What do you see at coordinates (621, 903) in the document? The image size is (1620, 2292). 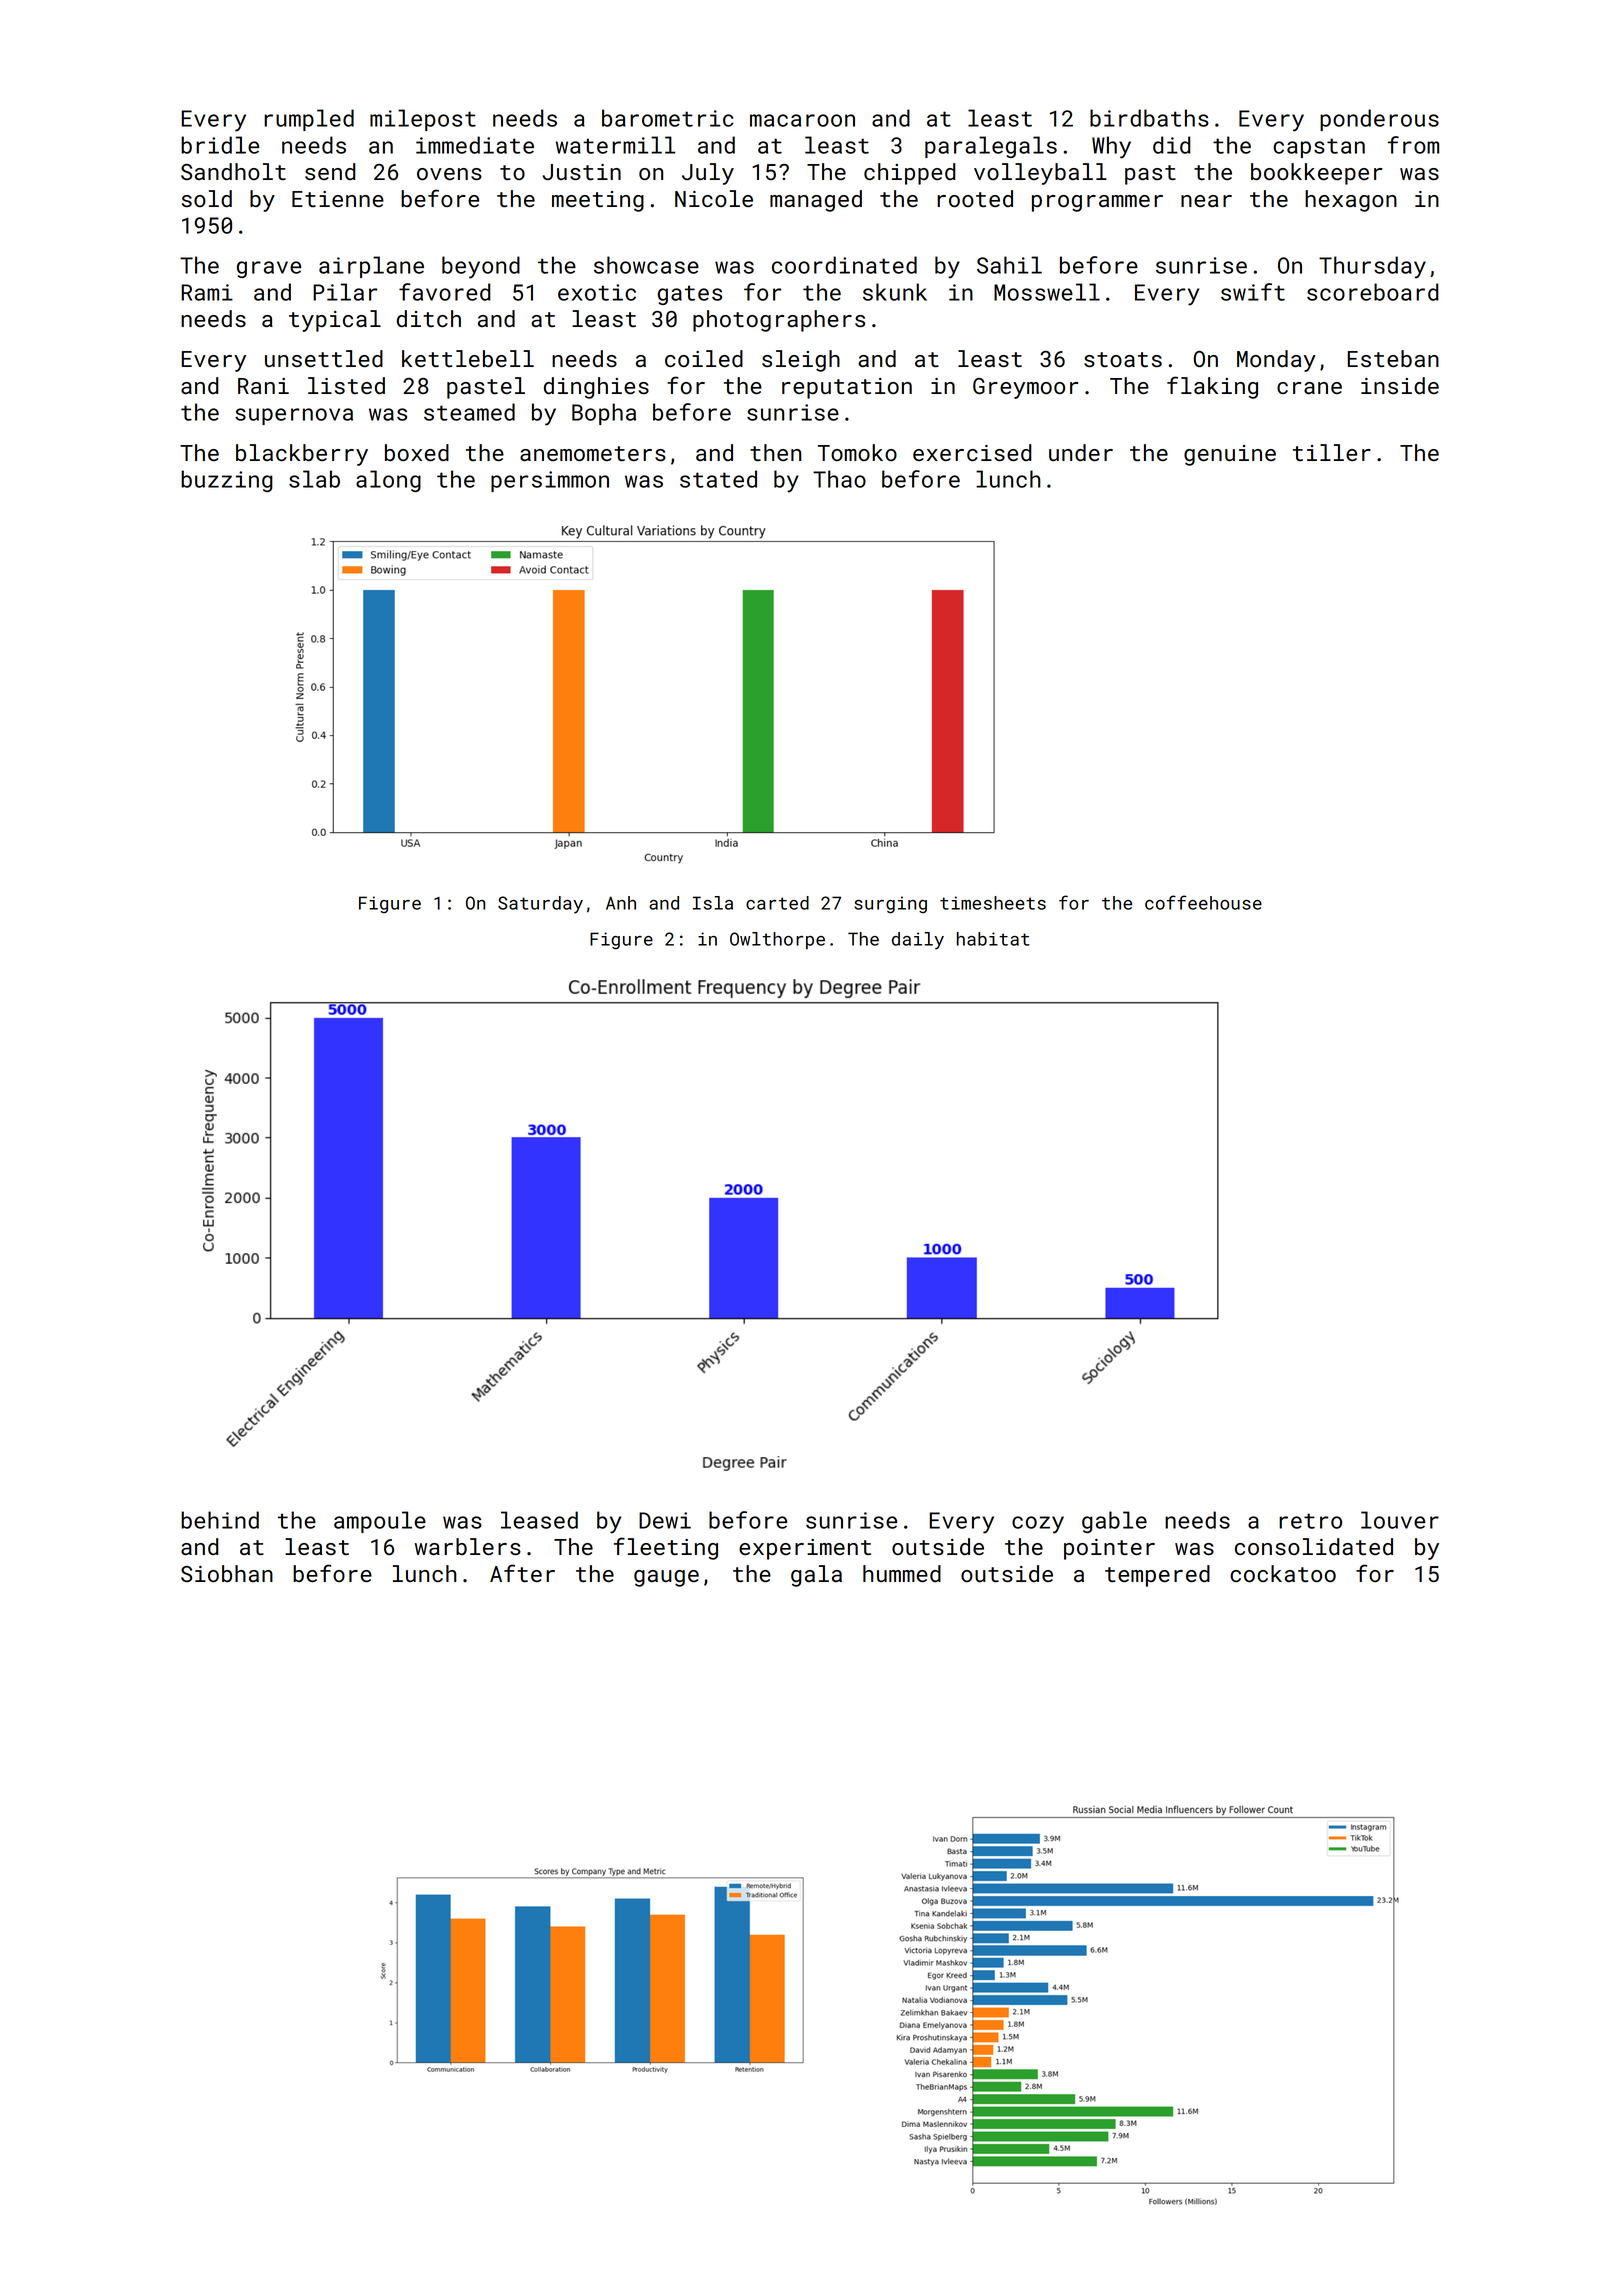 I see `Anh` at bounding box center [621, 903].
